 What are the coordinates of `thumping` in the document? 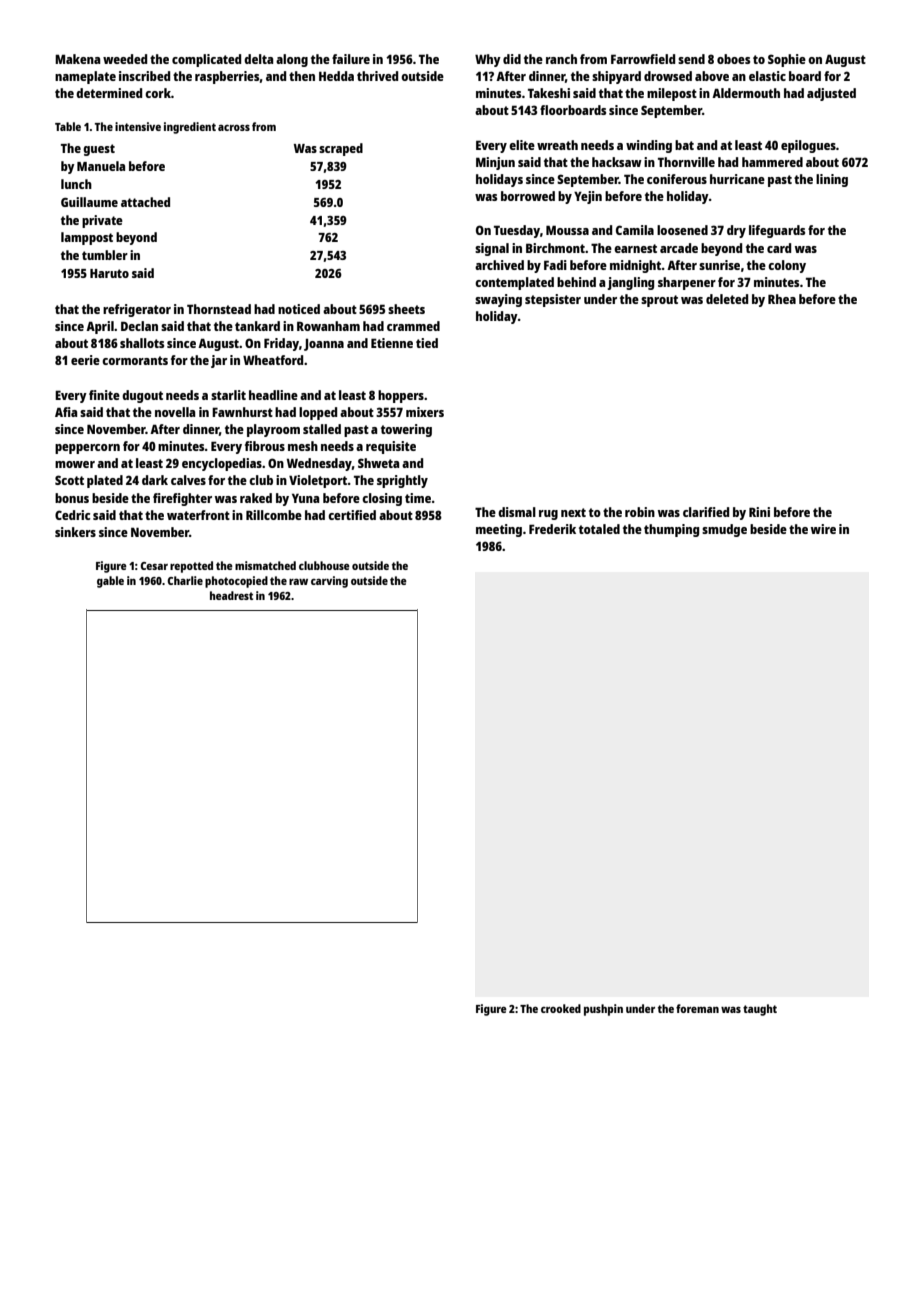 It's located at (671, 530).
